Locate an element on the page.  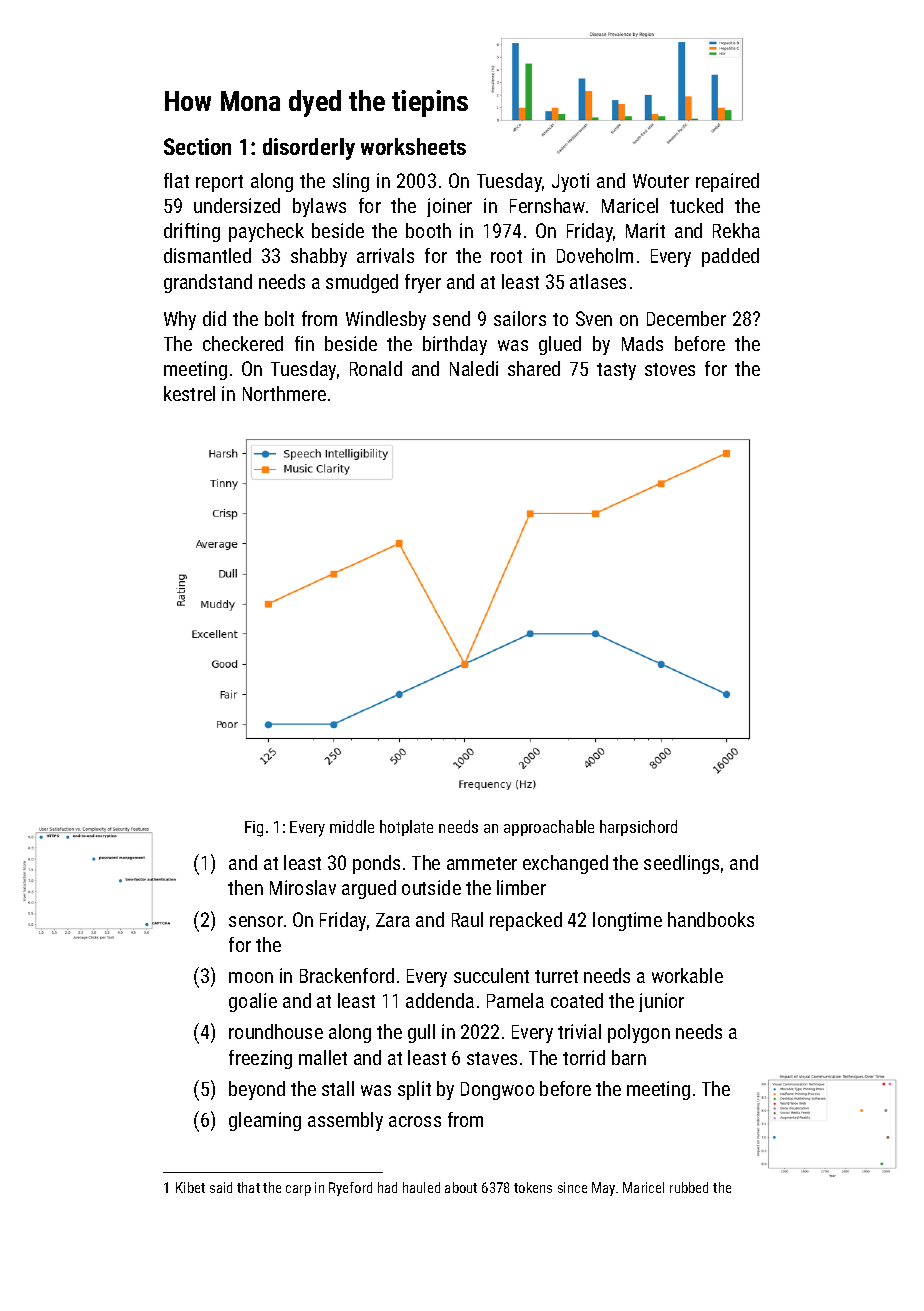
hotplate is located at coordinates (406, 828).
